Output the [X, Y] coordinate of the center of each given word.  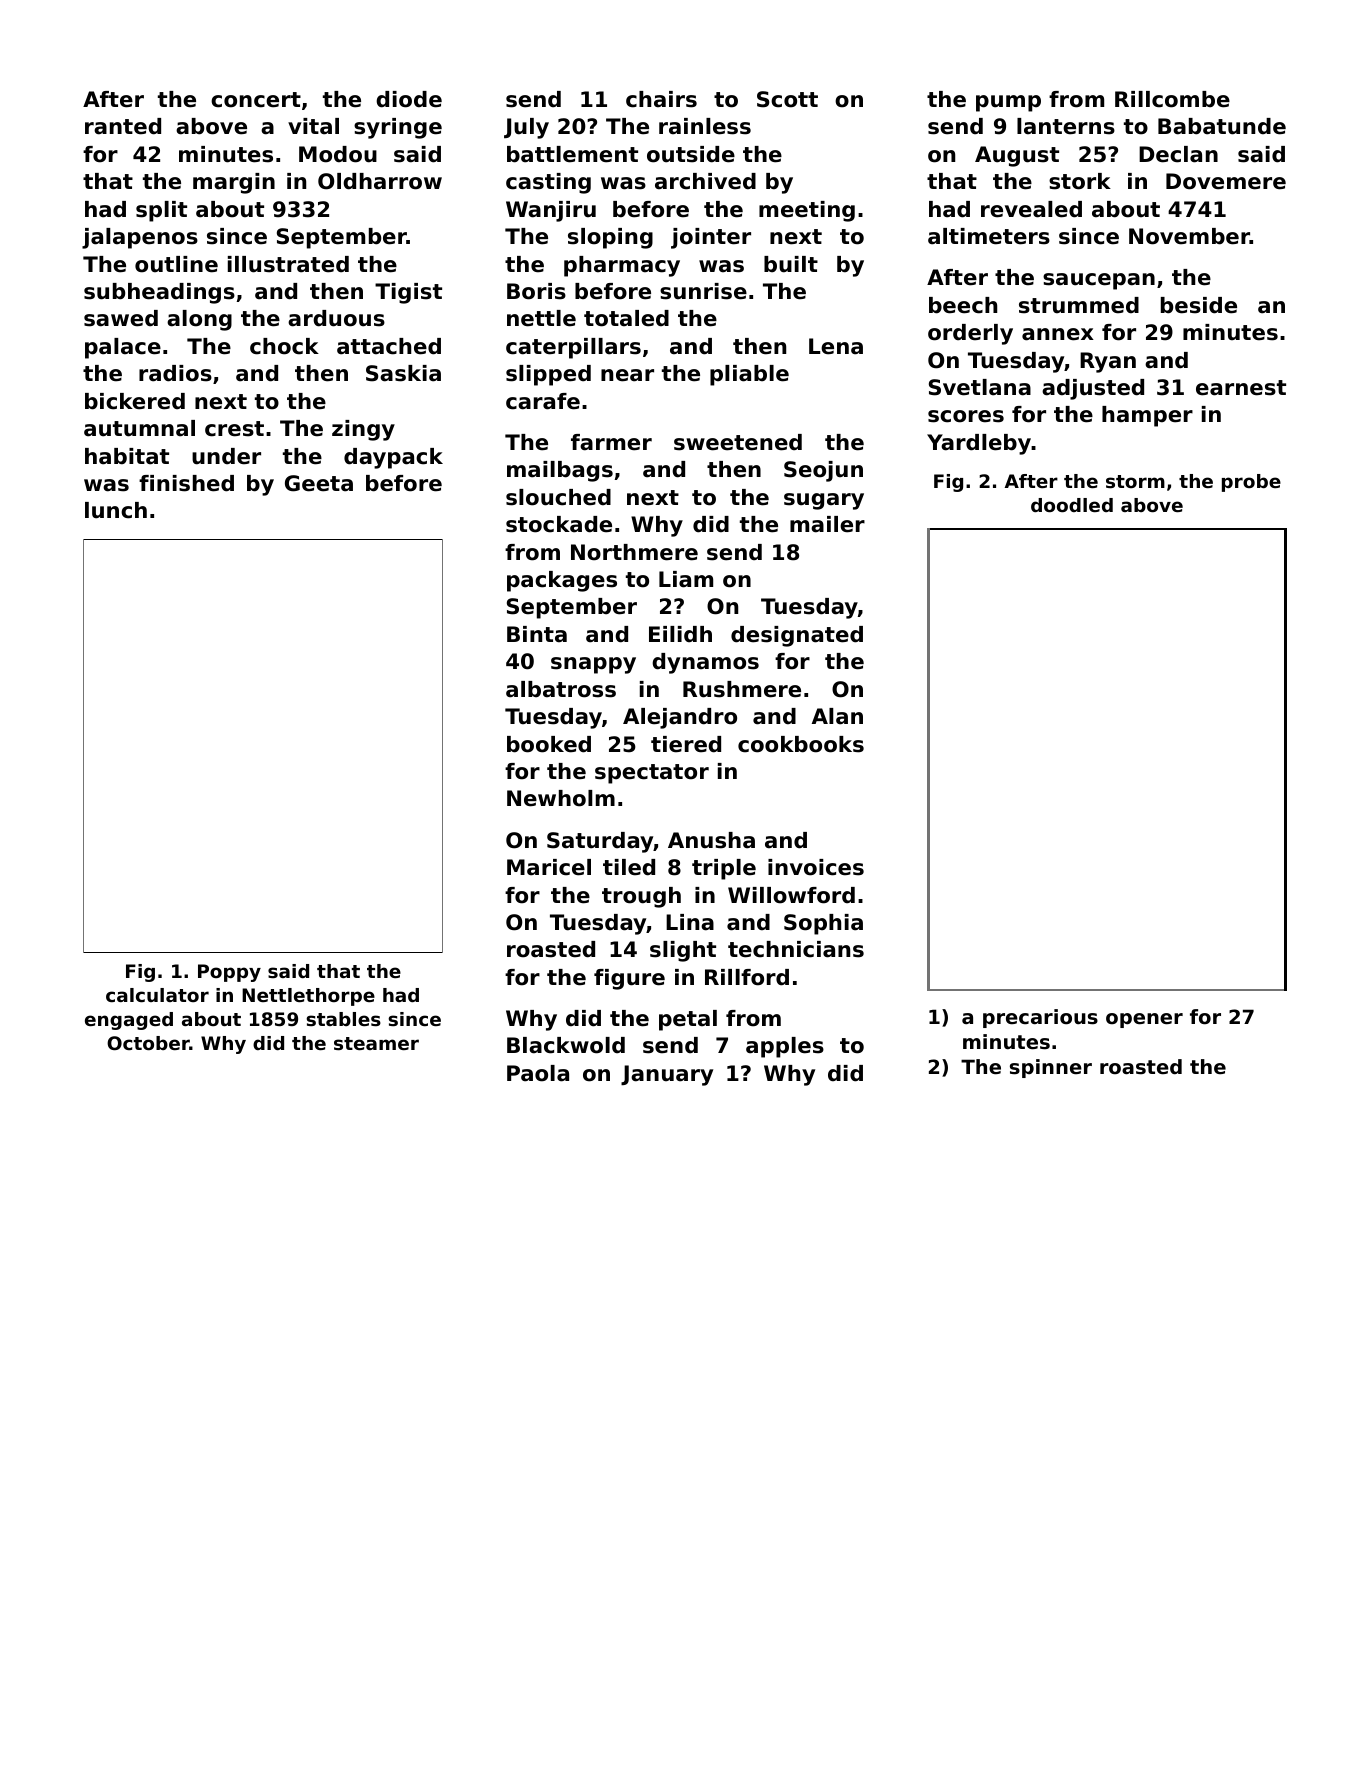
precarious [1040, 1018]
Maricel [549, 867]
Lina [690, 922]
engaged [129, 1021]
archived [705, 181]
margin [234, 183]
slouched [558, 497]
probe [1251, 483]
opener [1144, 1020]
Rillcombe [1172, 99]
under [226, 456]
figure [629, 979]
